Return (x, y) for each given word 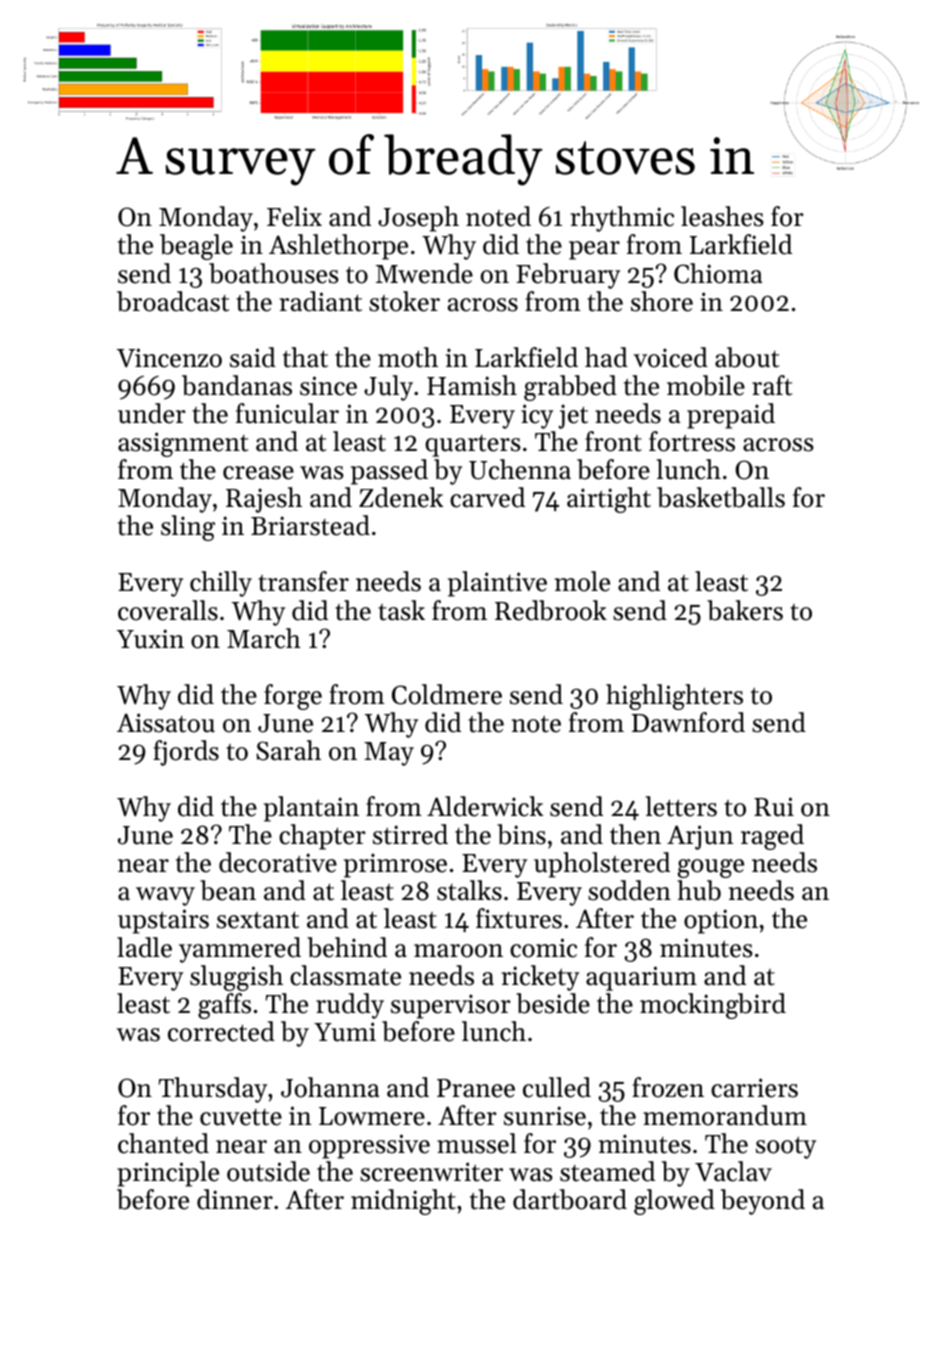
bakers (745, 610)
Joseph (418, 219)
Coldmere (447, 694)
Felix (294, 216)
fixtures (519, 918)
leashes (722, 216)
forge (293, 697)
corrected (221, 1031)
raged (772, 837)
